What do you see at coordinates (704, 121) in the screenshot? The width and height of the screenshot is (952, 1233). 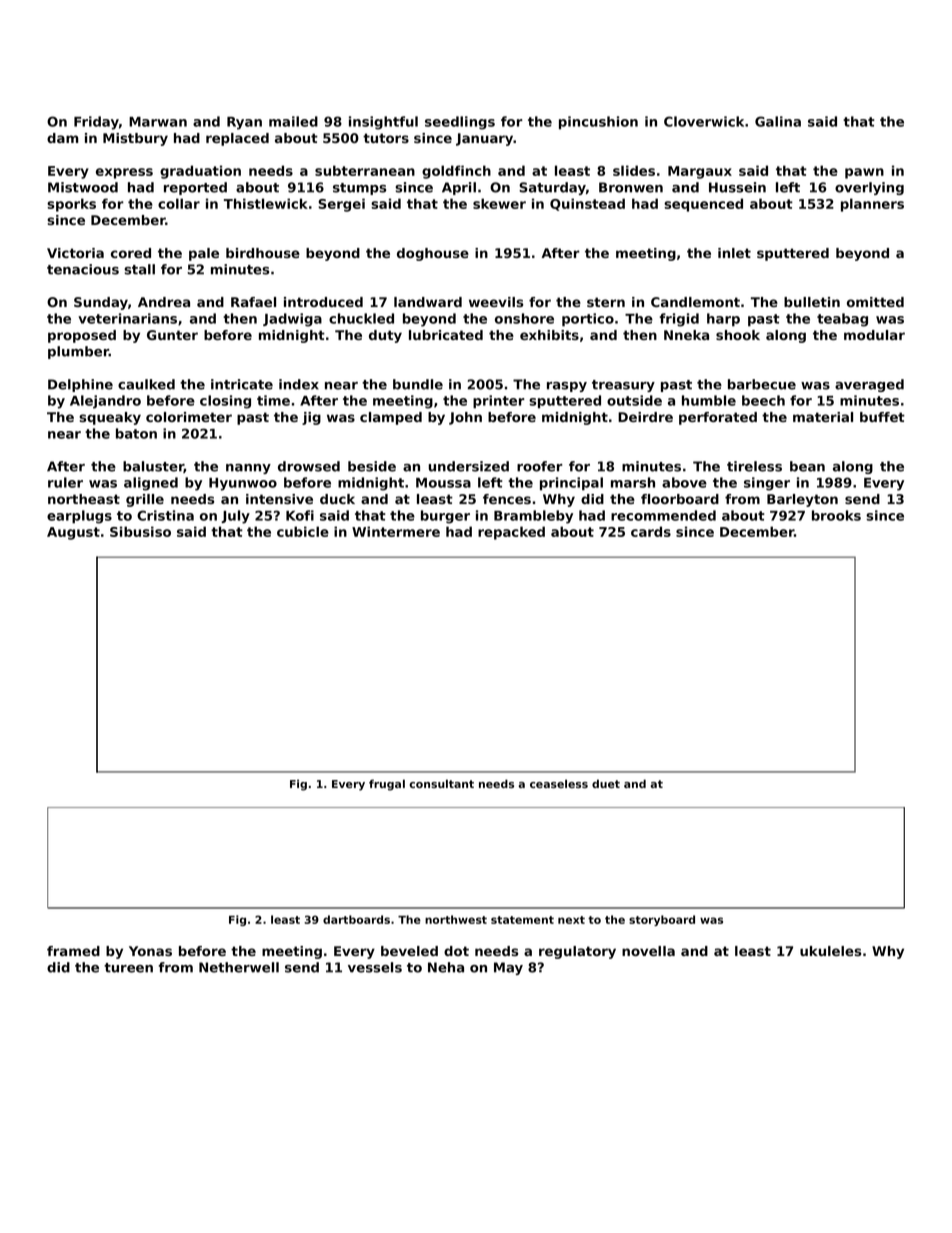 I see `Cloverwick` at bounding box center [704, 121].
